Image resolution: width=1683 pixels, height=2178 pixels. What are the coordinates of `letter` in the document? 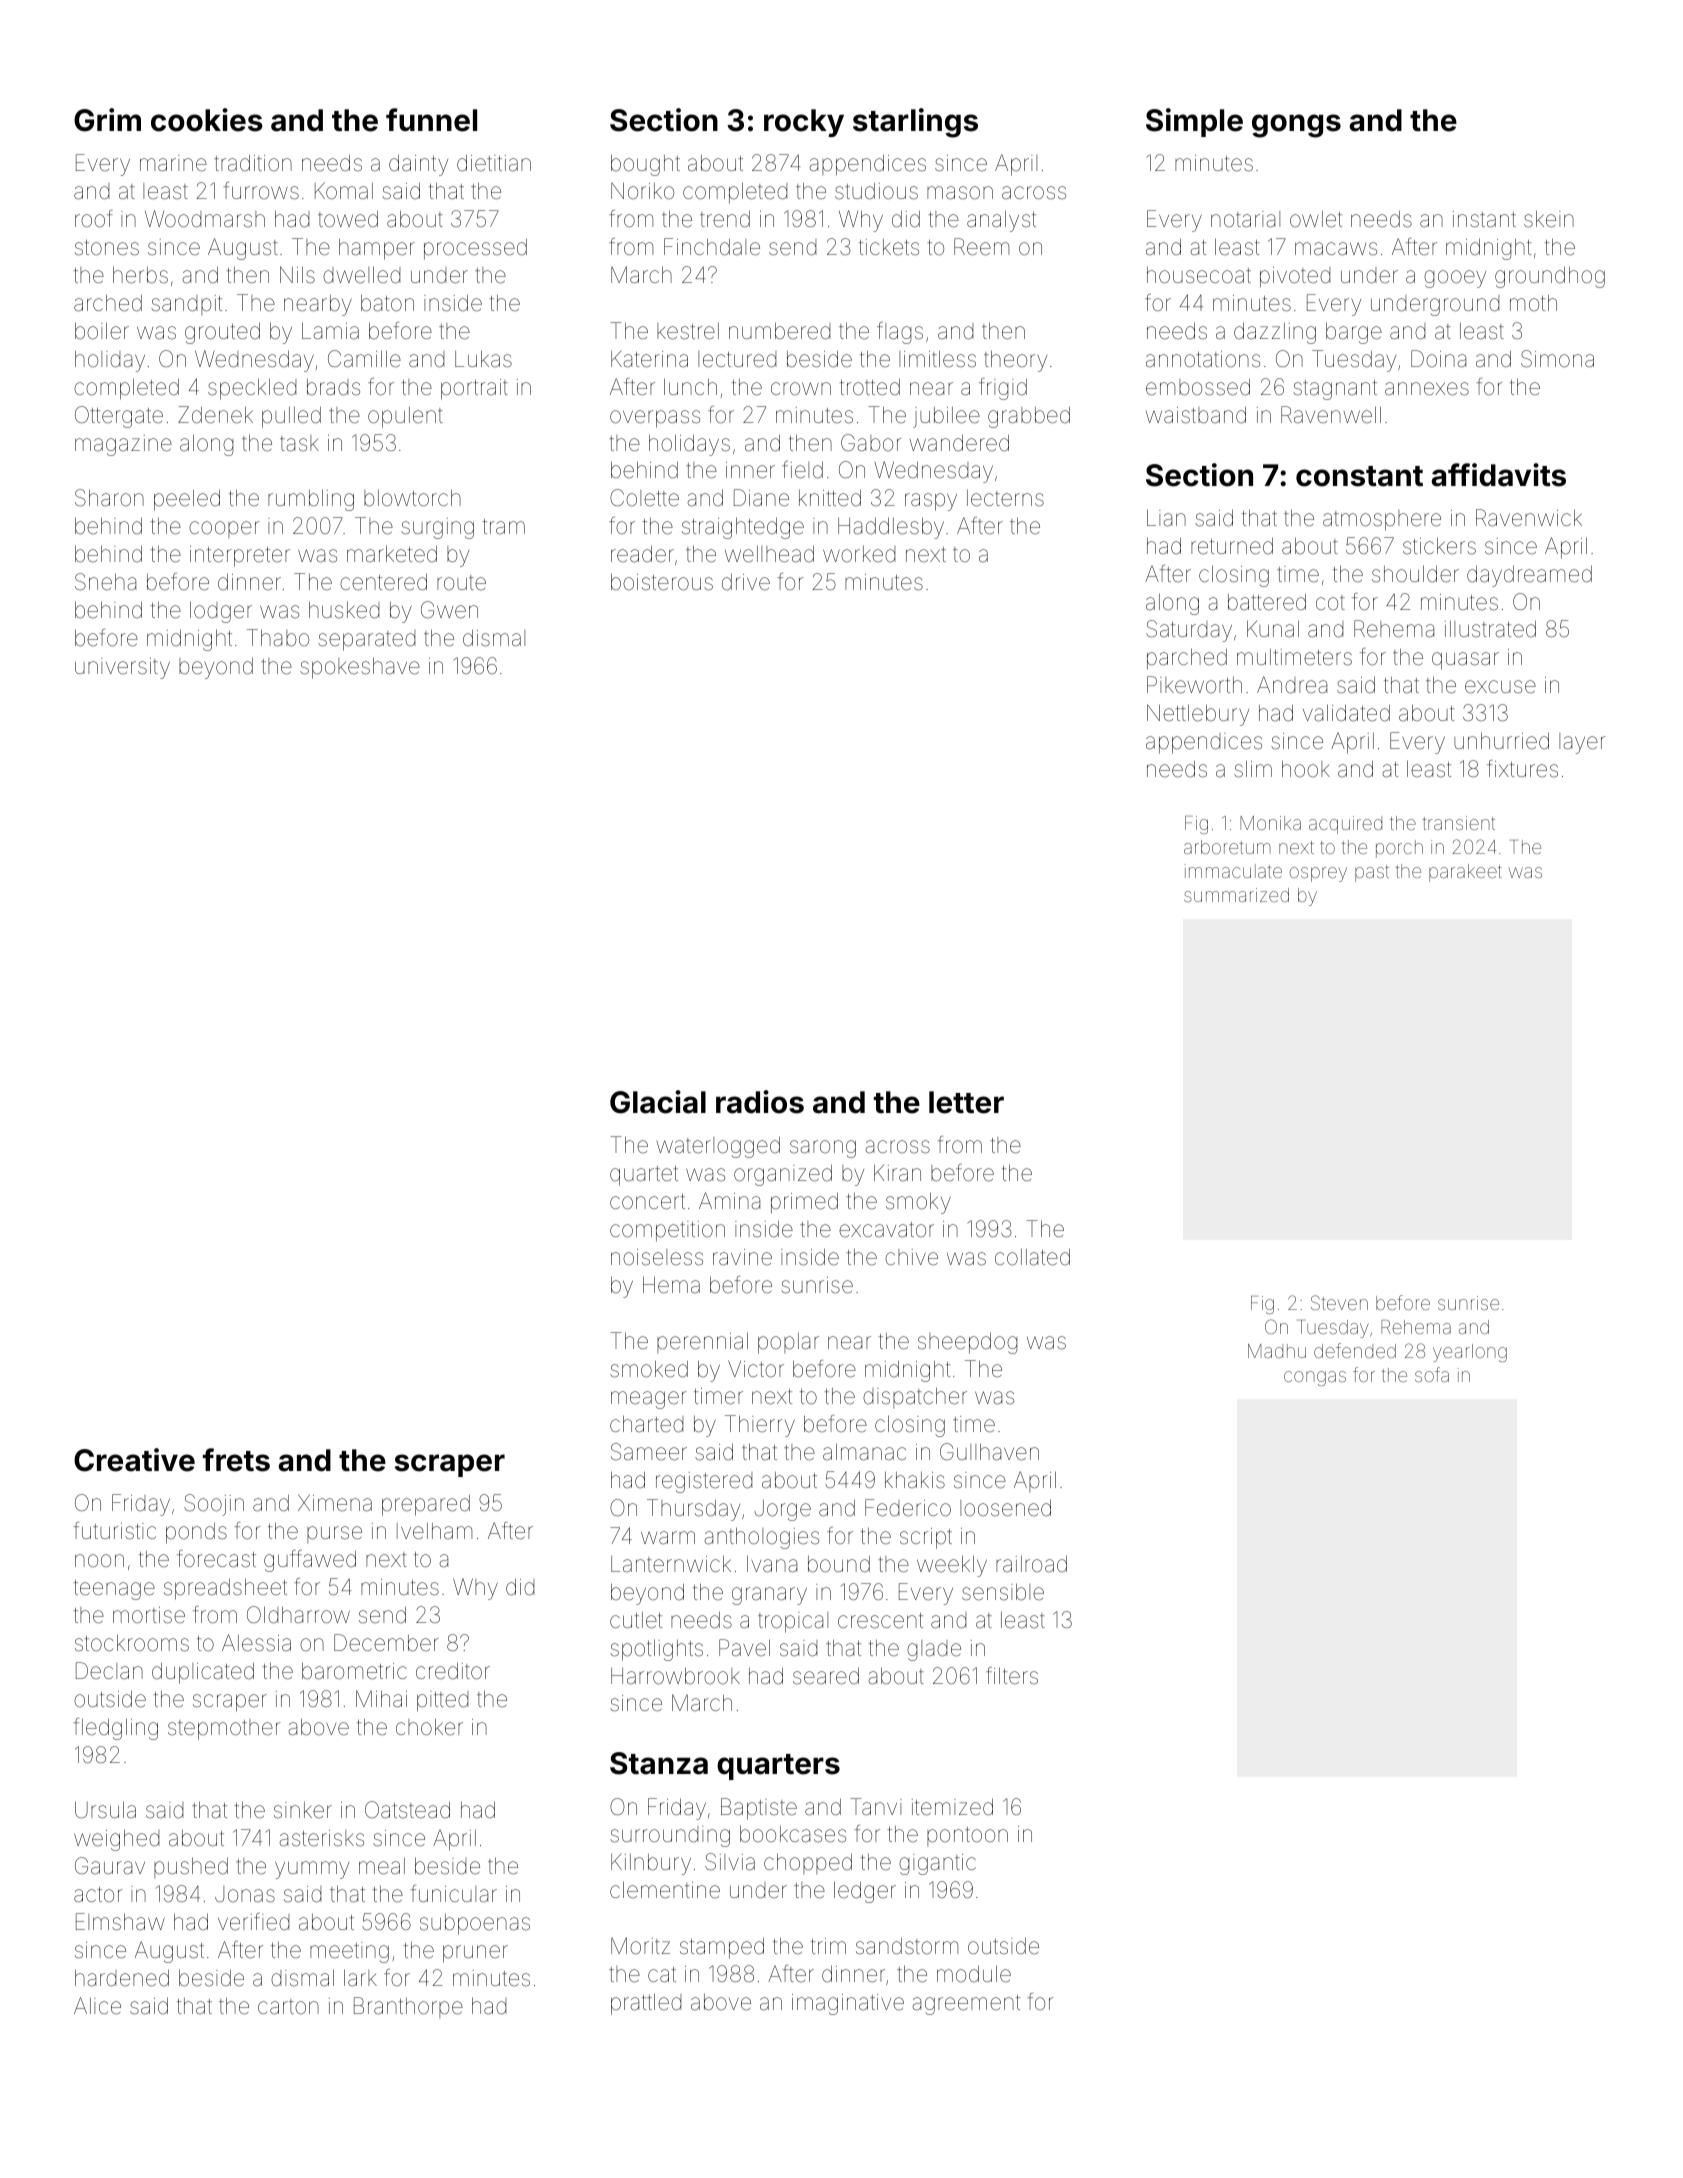 It's located at (966, 1102).
